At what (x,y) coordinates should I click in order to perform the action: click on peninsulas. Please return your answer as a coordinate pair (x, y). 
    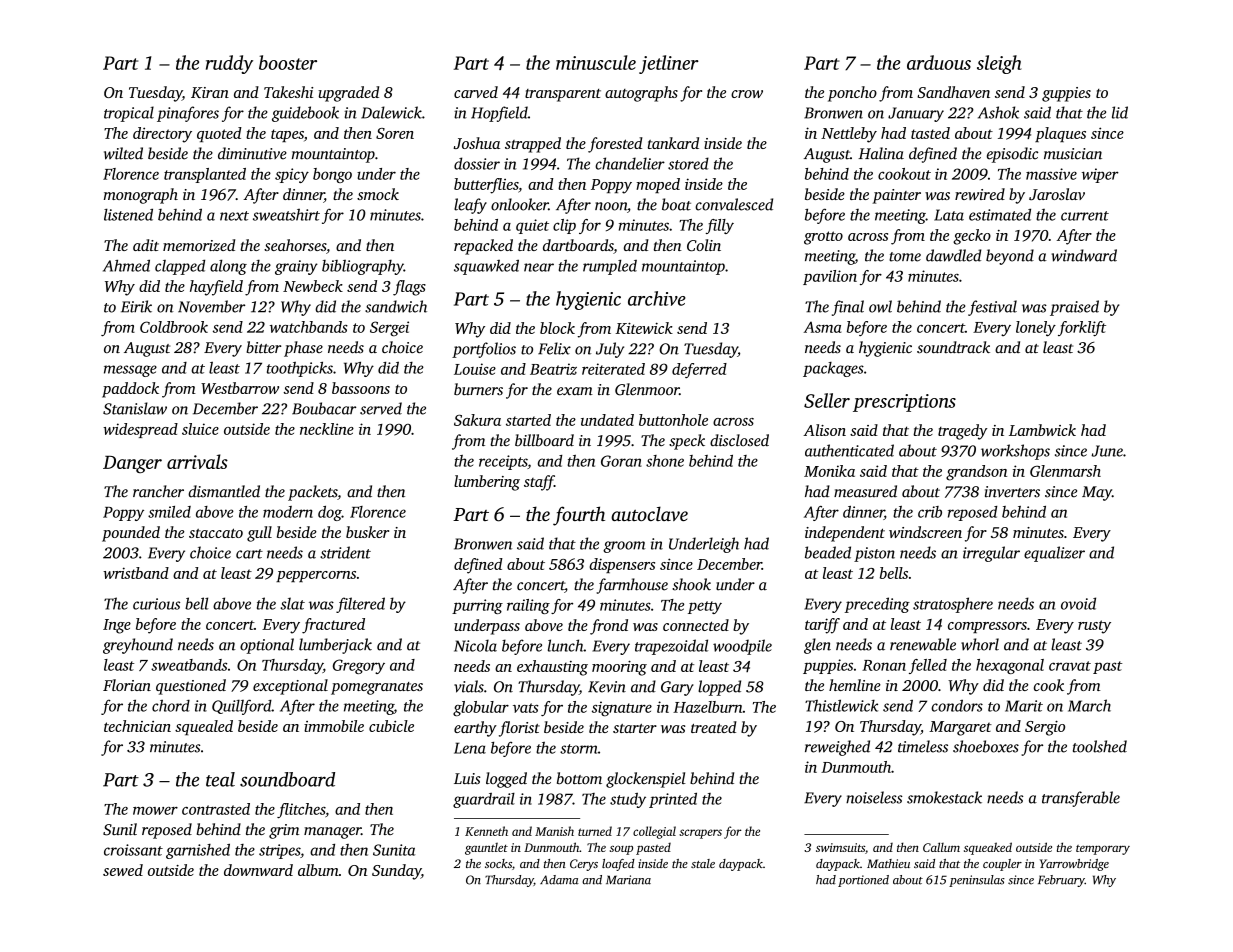
    Looking at the image, I should click on (977, 881).
